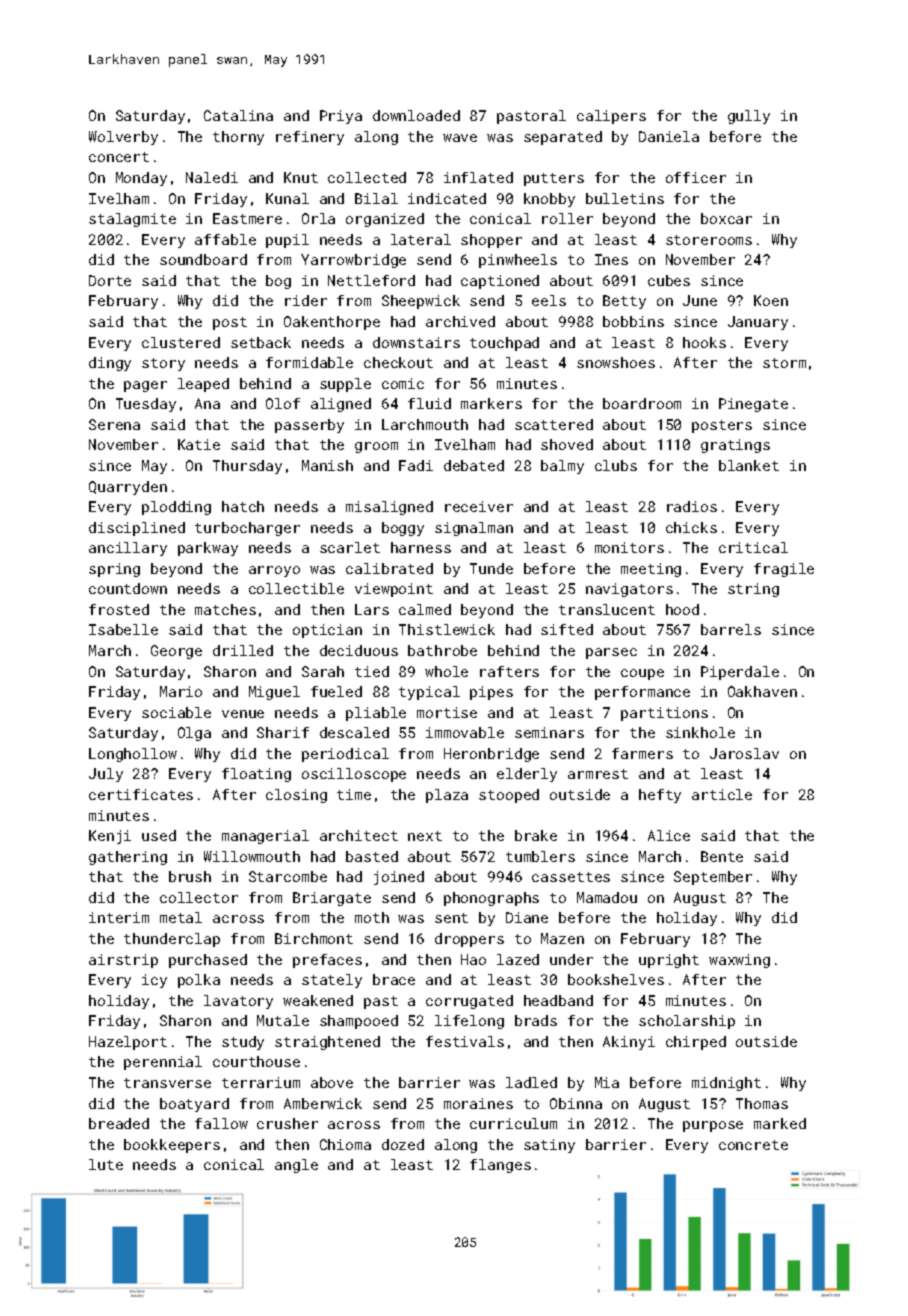 This screenshot has width=908, height=1316. What do you see at coordinates (181, 691) in the screenshot?
I see `Mario` at bounding box center [181, 691].
